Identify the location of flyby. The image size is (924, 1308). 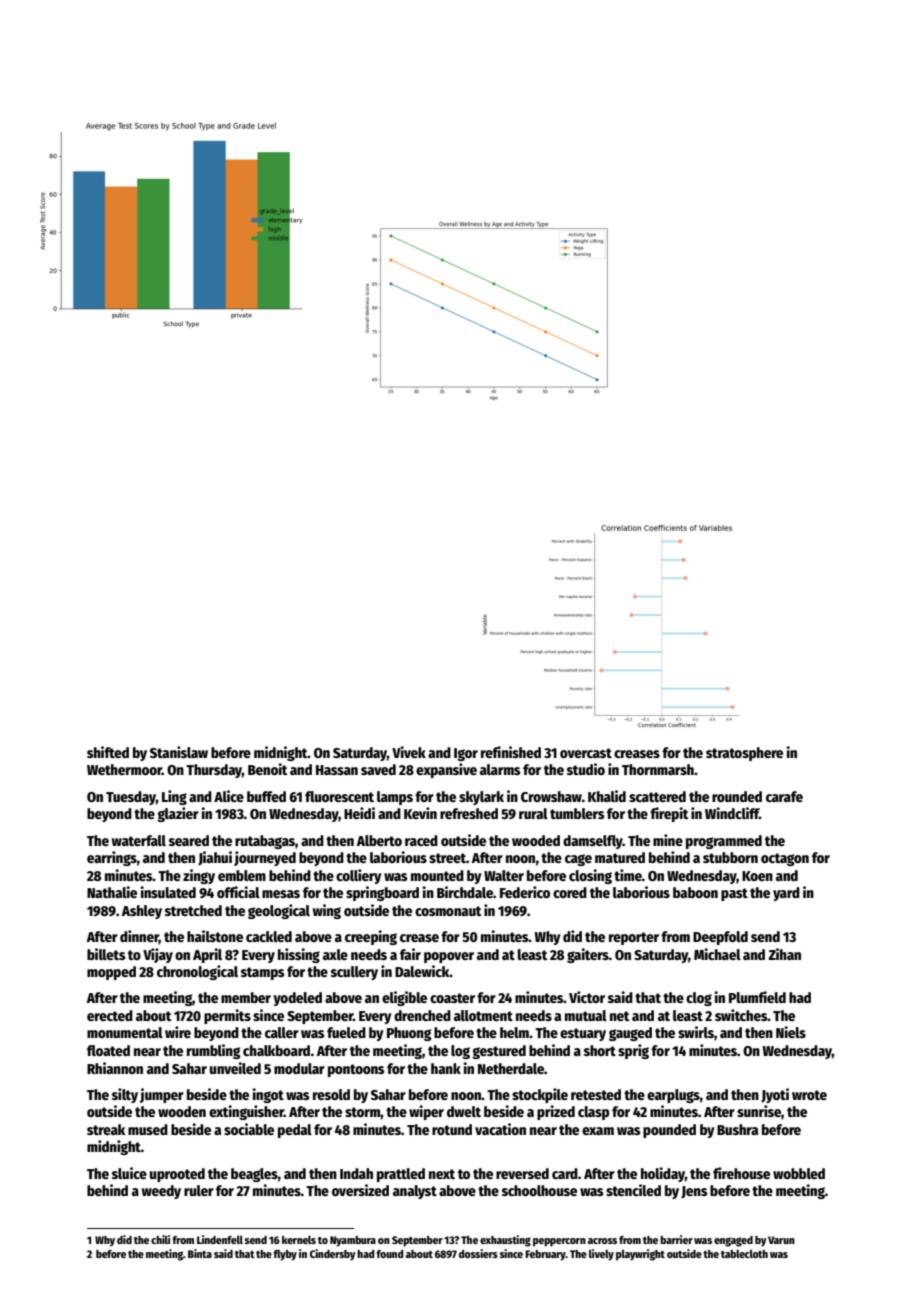
(285, 1255).
